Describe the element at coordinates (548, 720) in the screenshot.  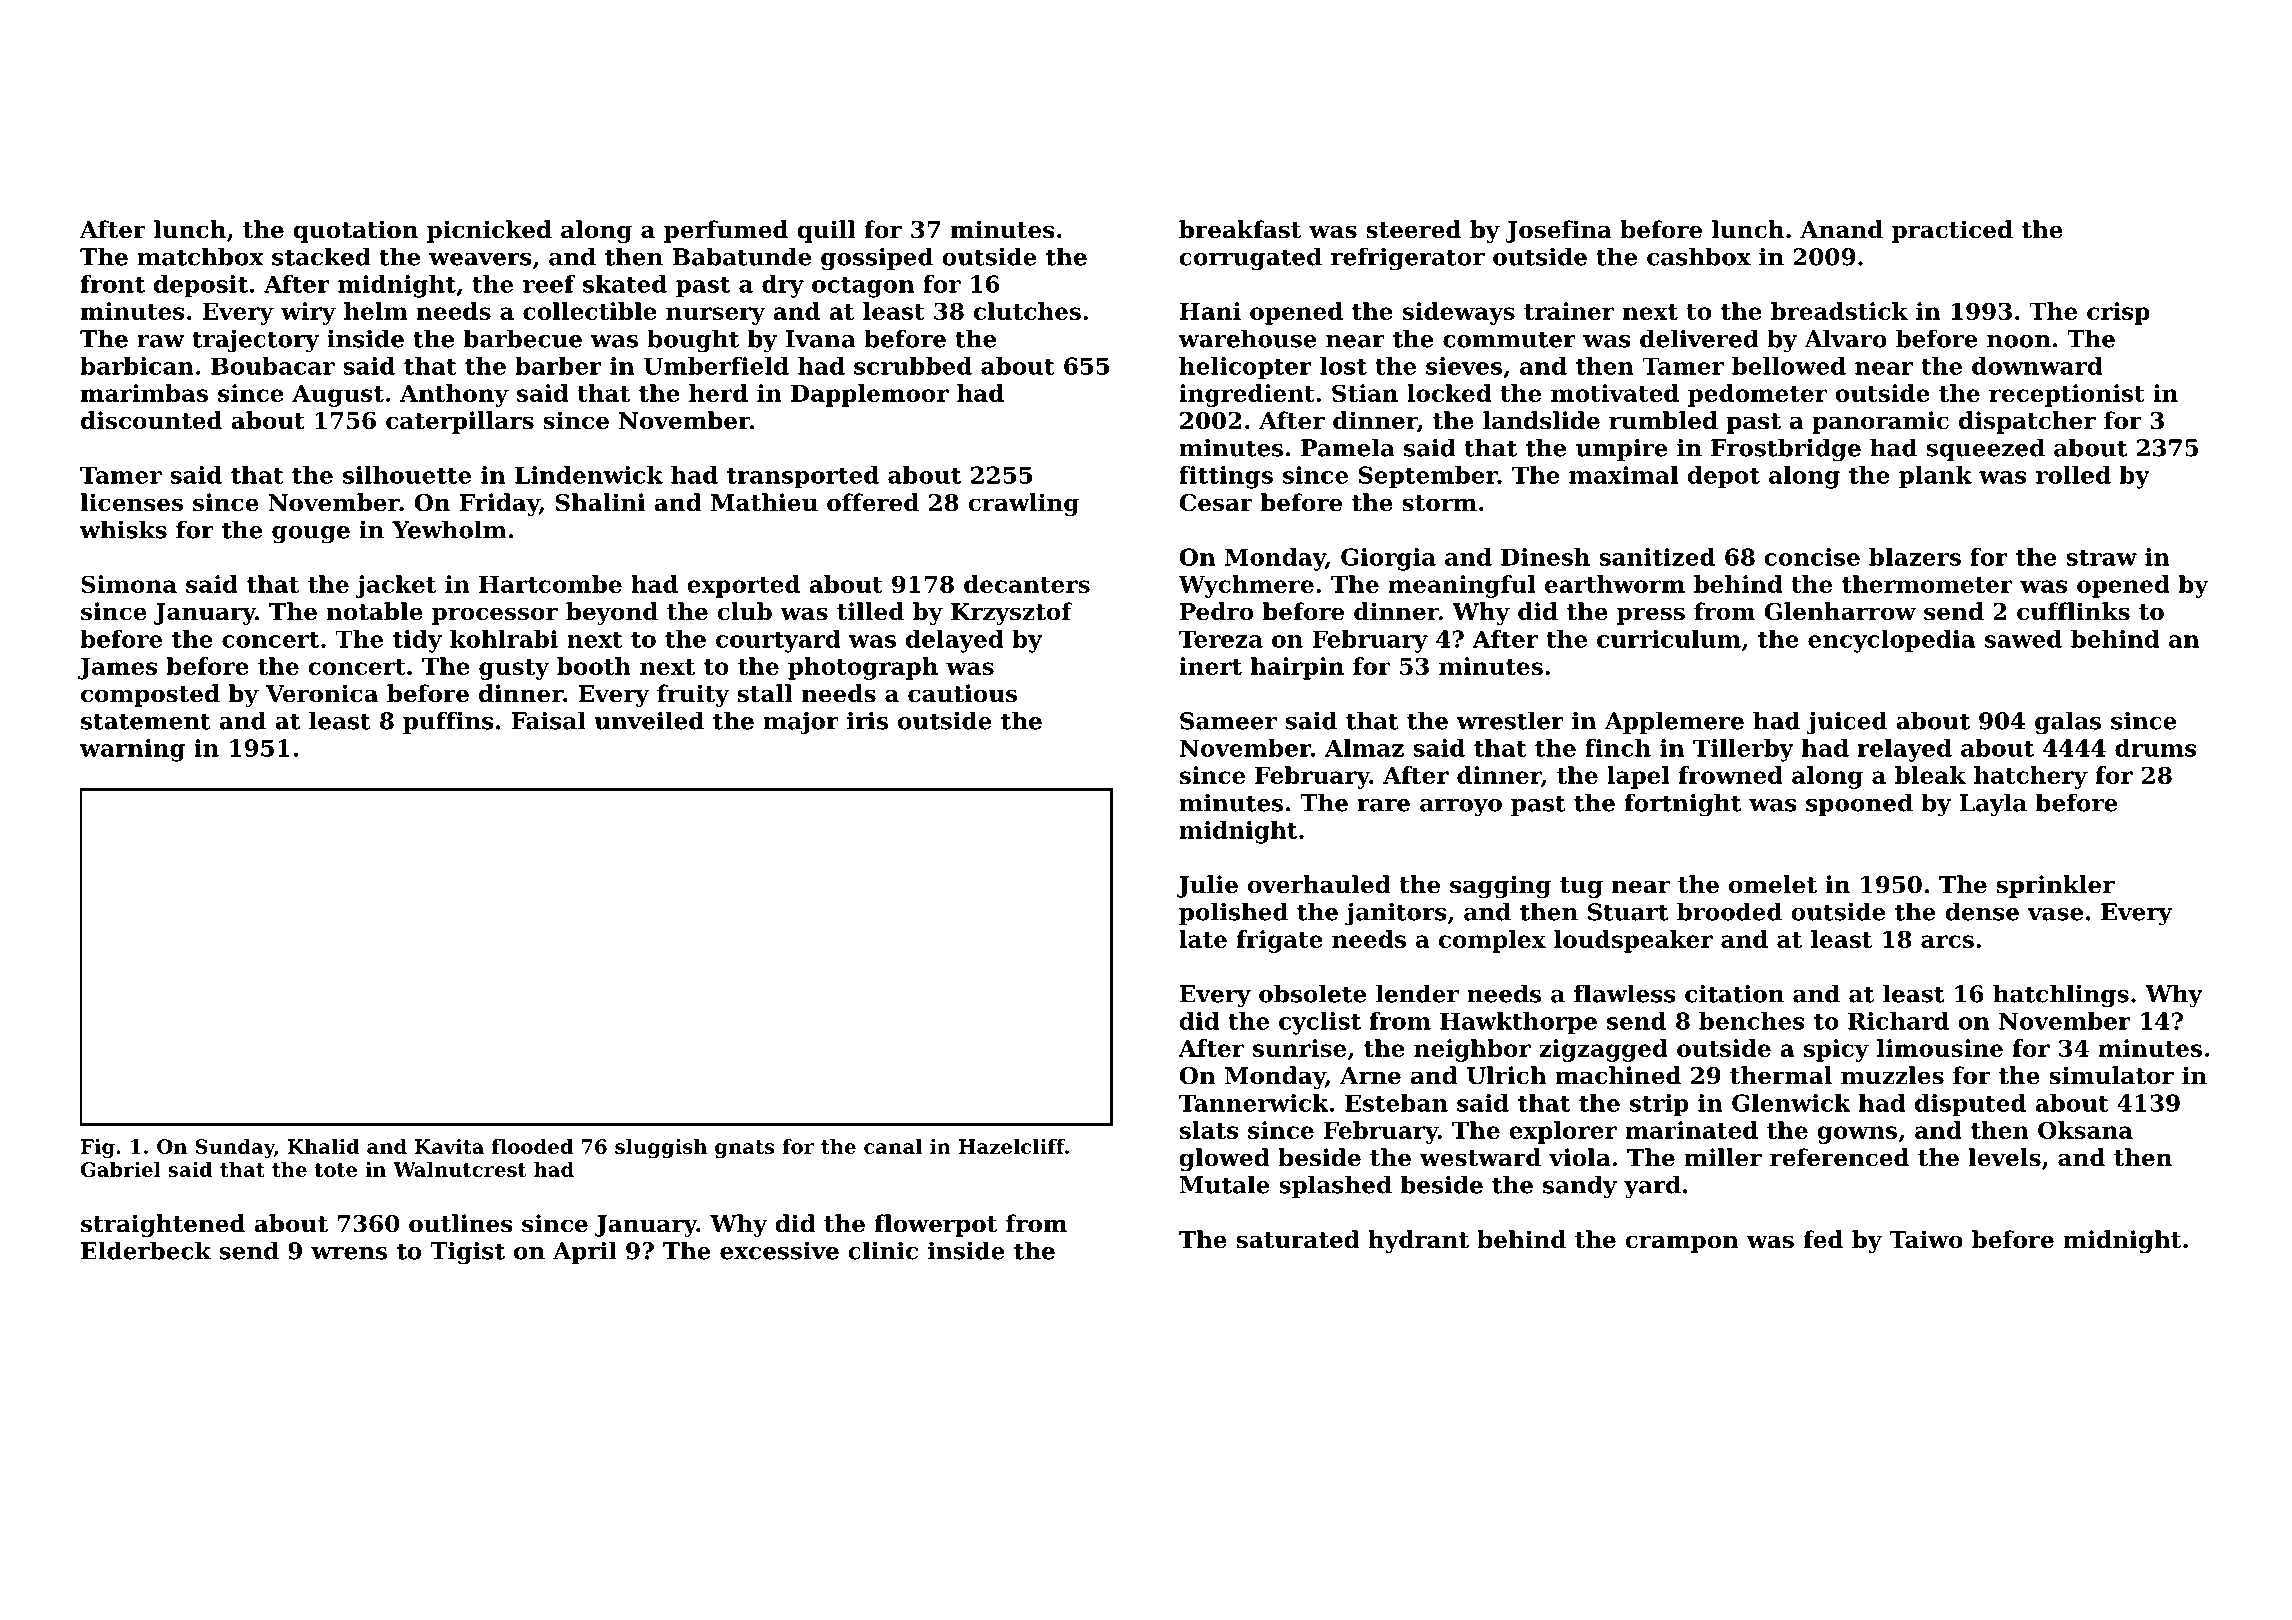
I see `Faisal` at that location.
